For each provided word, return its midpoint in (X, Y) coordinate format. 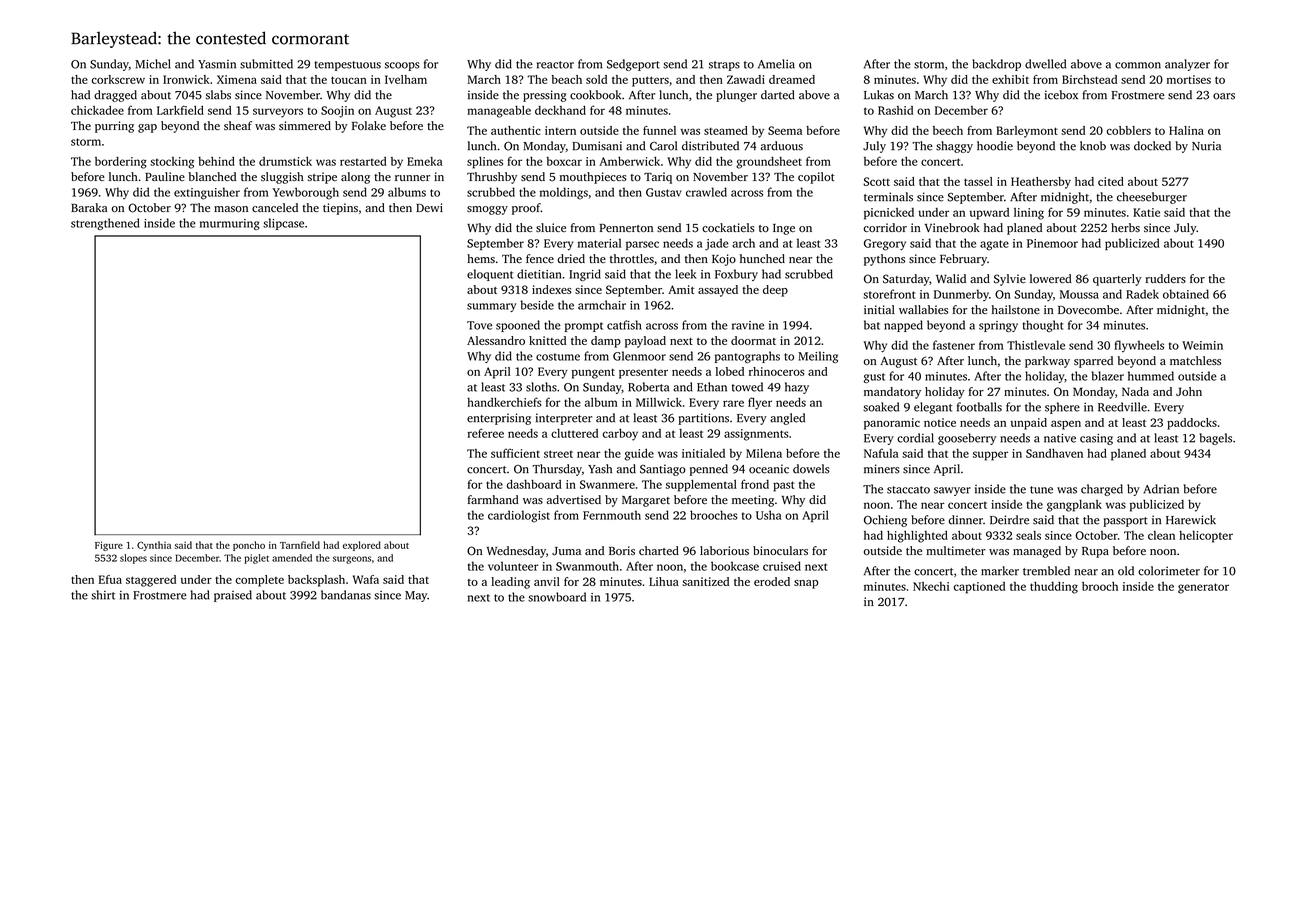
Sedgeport (633, 65)
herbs (1125, 227)
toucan (349, 80)
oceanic (769, 469)
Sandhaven (1054, 453)
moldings (564, 193)
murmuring (230, 224)
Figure (109, 546)
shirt (103, 595)
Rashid (895, 110)
